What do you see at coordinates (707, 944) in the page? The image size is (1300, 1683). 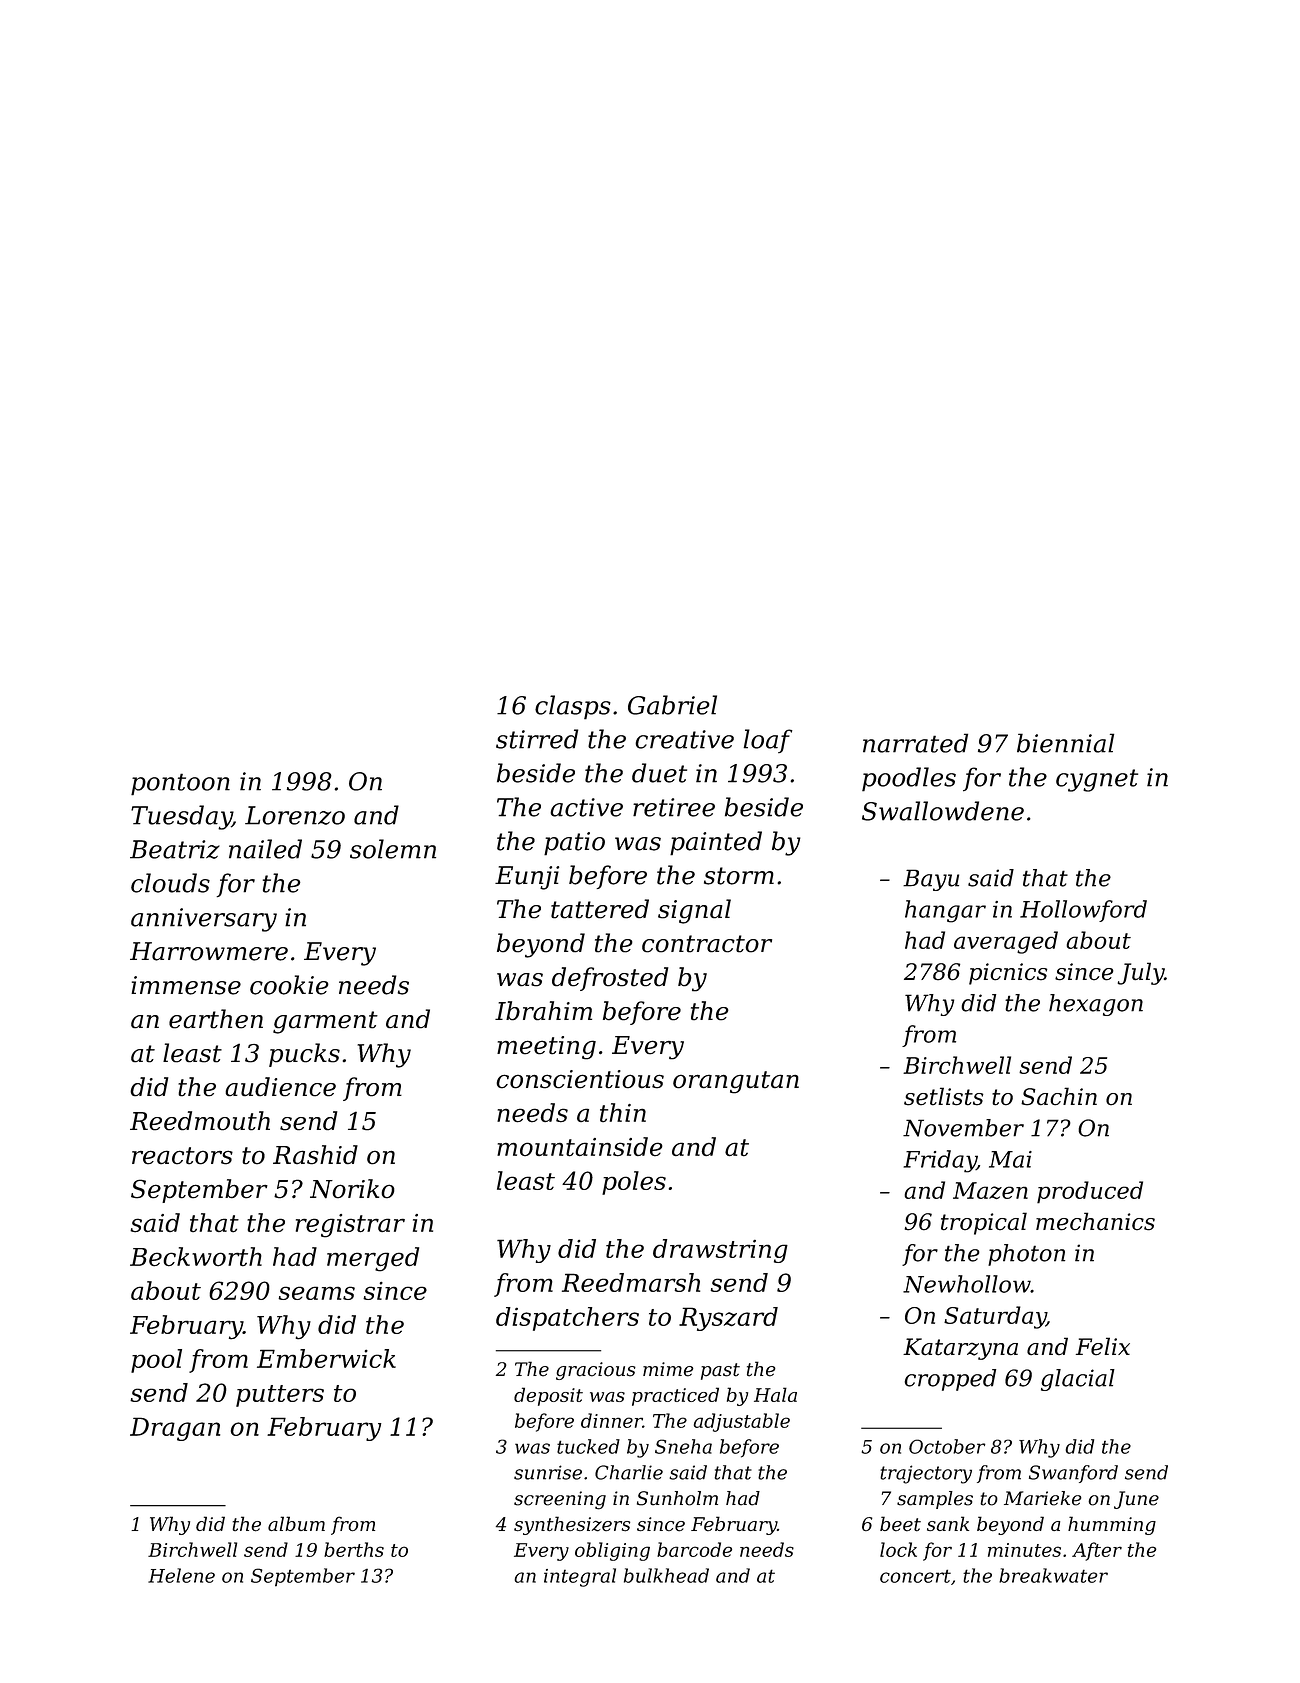 I see `contractor` at bounding box center [707, 944].
